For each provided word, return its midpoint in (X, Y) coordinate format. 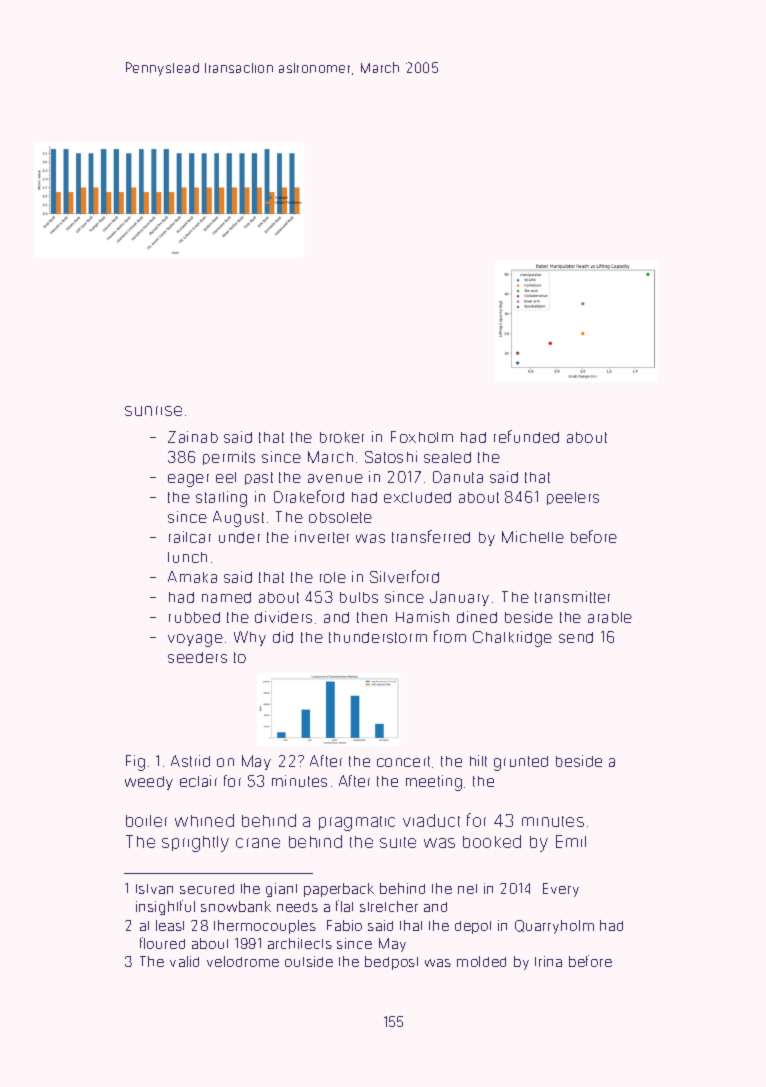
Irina (548, 961)
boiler (146, 821)
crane (258, 843)
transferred (431, 536)
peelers (573, 498)
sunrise (153, 411)
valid (184, 961)
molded (481, 961)
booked (492, 841)
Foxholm (422, 437)
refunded (526, 436)
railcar (190, 537)
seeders (197, 657)
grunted (521, 763)
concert (403, 761)
